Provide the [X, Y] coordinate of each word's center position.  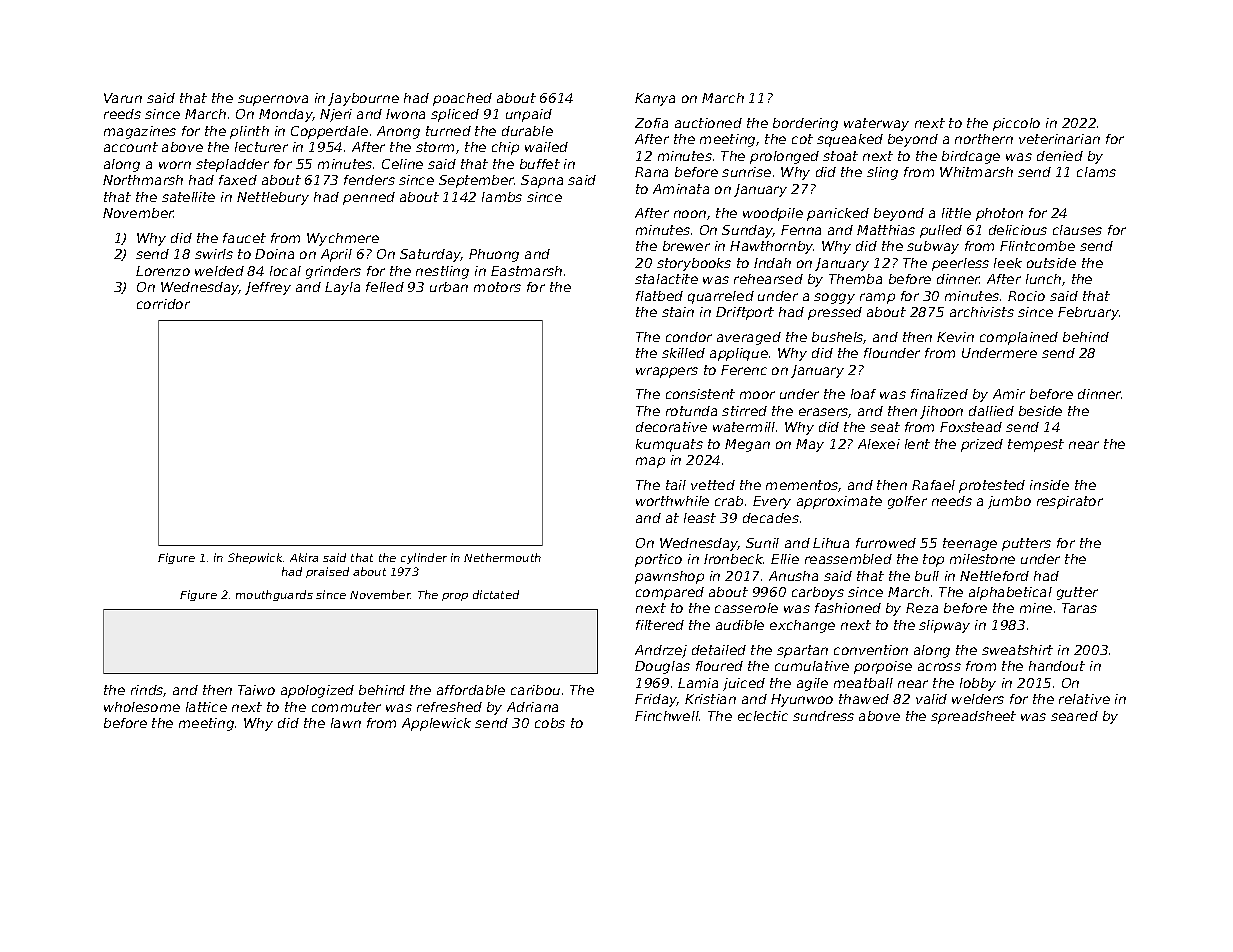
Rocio [1026, 296]
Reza [922, 608]
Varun [123, 98]
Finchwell [667, 716]
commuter [346, 707]
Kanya [655, 99]
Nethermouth [502, 557]
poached [462, 99]
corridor [163, 304]
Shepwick [255, 558]
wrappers [667, 372]
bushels [838, 338]
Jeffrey [268, 288]
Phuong [494, 255]
